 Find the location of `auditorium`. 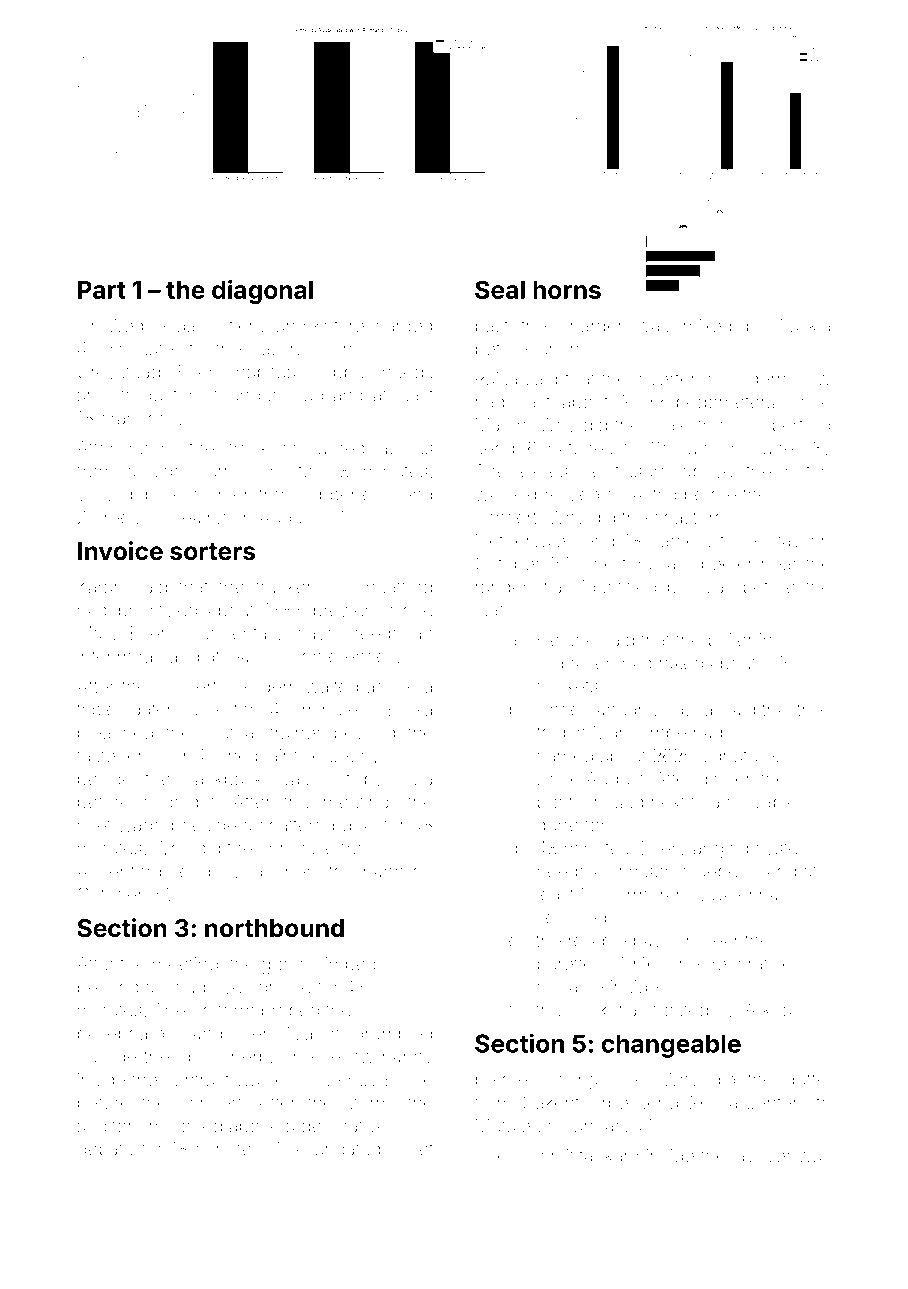

auditorium is located at coordinates (120, 1126).
